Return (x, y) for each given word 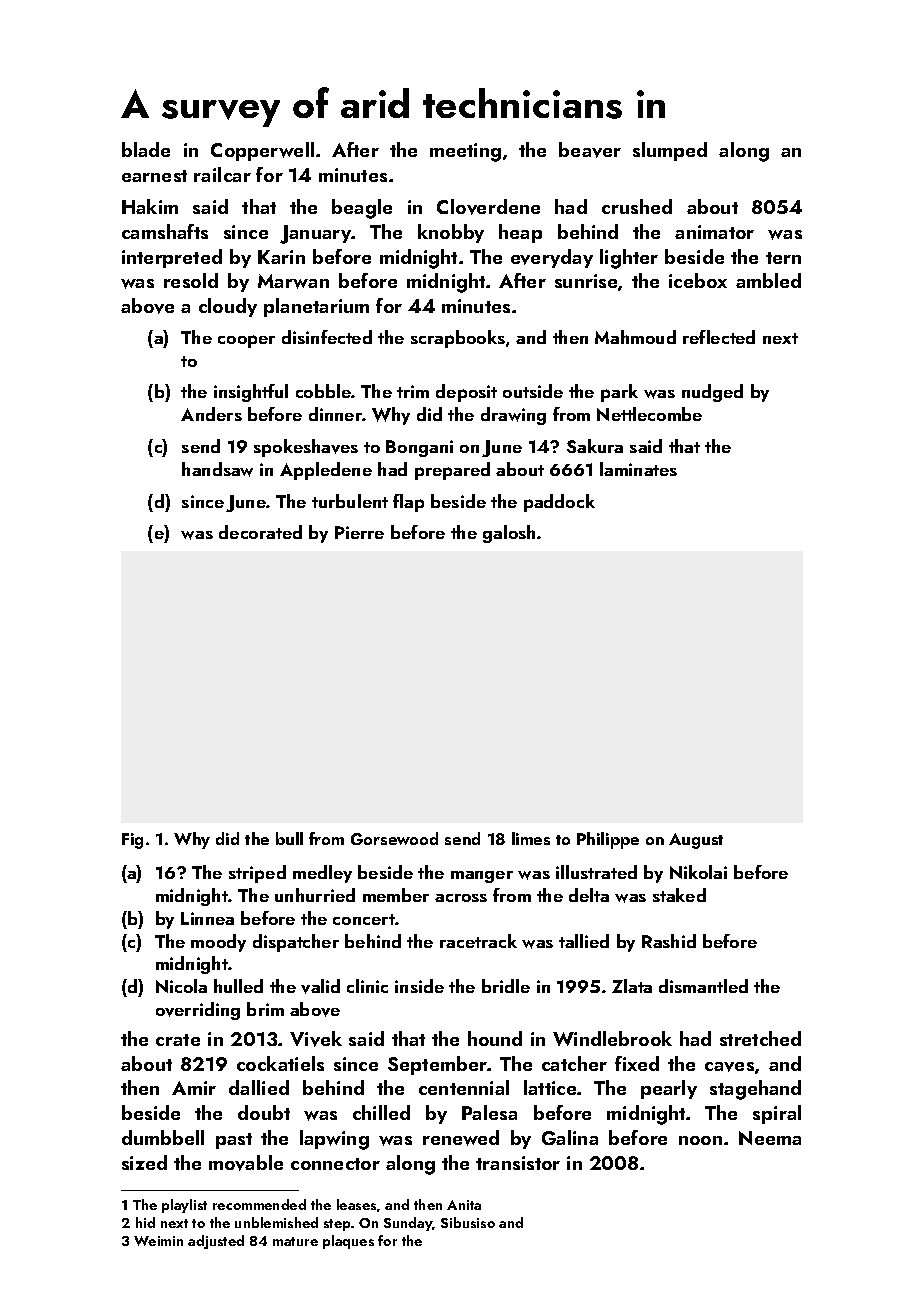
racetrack (478, 941)
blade (146, 149)
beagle (362, 209)
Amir (194, 1088)
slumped (670, 151)
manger (482, 877)
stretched (760, 1038)
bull (289, 838)
